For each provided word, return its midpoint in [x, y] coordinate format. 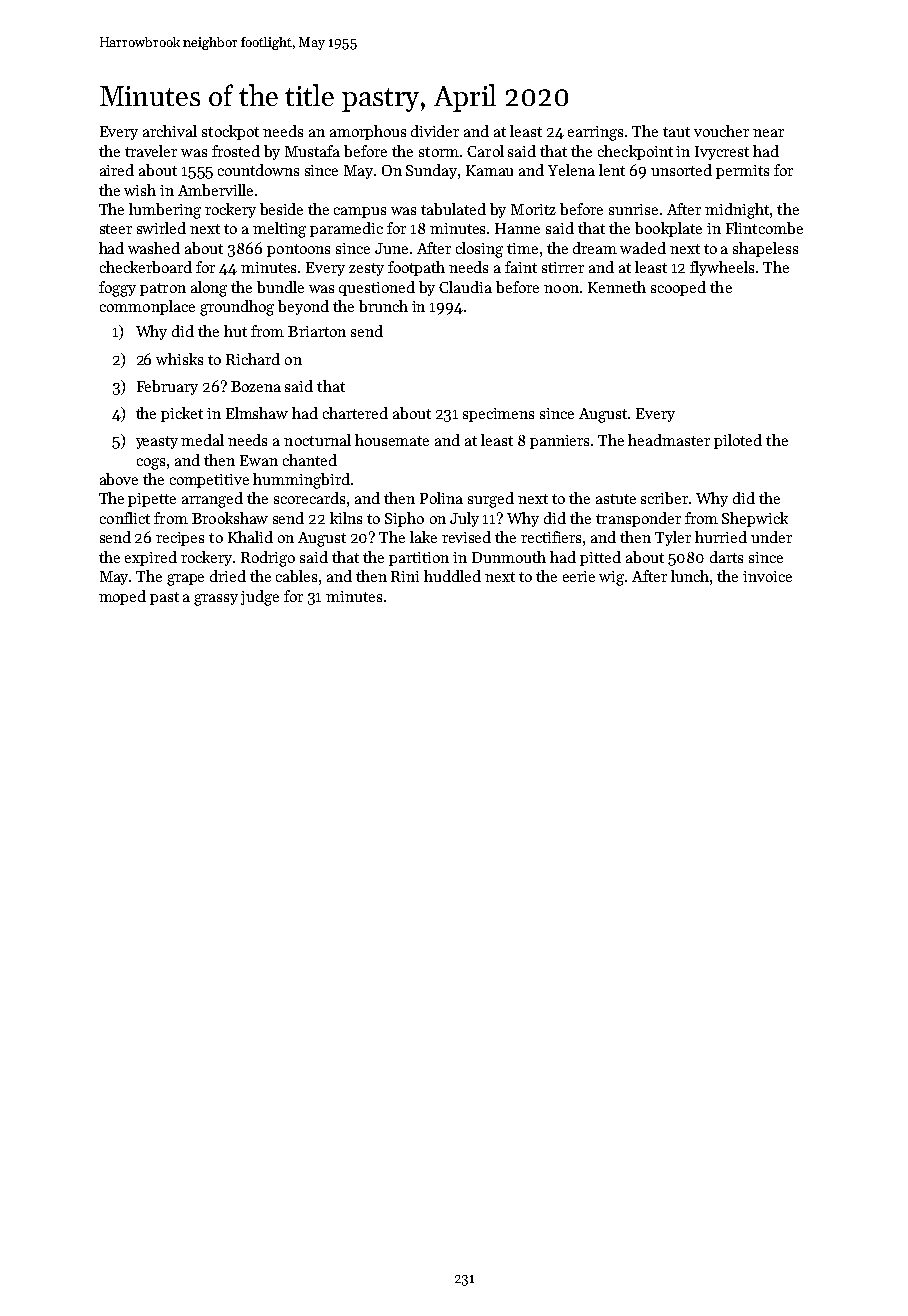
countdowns [258, 170]
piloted [738, 441]
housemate [392, 440]
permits [742, 172]
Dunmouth [509, 557]
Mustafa [312, 151]
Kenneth [617, 287]
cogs [151, 464]
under [771, 537]
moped [122, 597]
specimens [498, 415]
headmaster [669, 440]
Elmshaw [257, 413]
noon [561, 289]
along [209, 289]
